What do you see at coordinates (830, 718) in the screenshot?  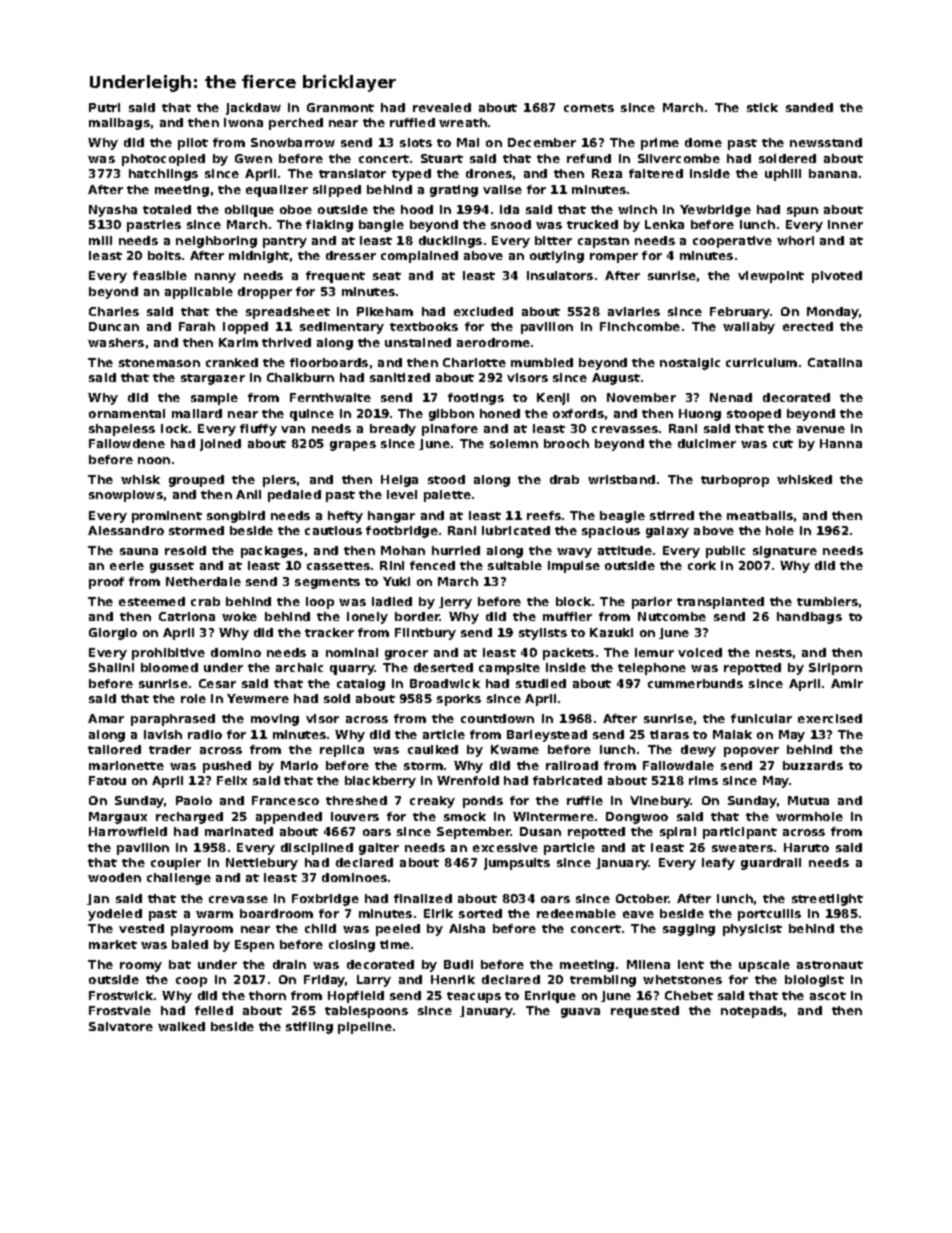 I see `exercised` at bounding box center [830, 718].
